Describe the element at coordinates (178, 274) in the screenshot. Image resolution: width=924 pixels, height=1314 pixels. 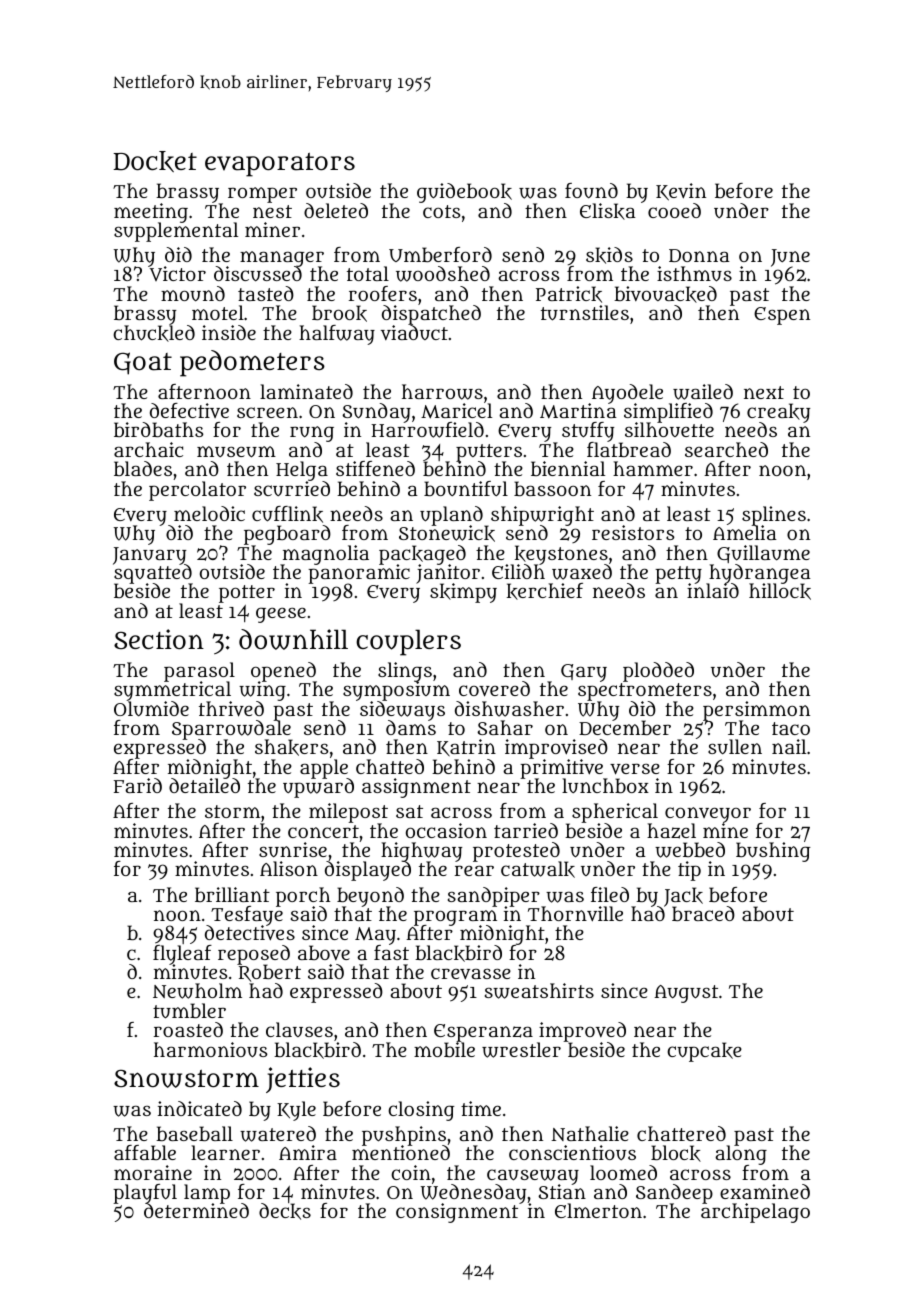
I see `Victor` at that location.
